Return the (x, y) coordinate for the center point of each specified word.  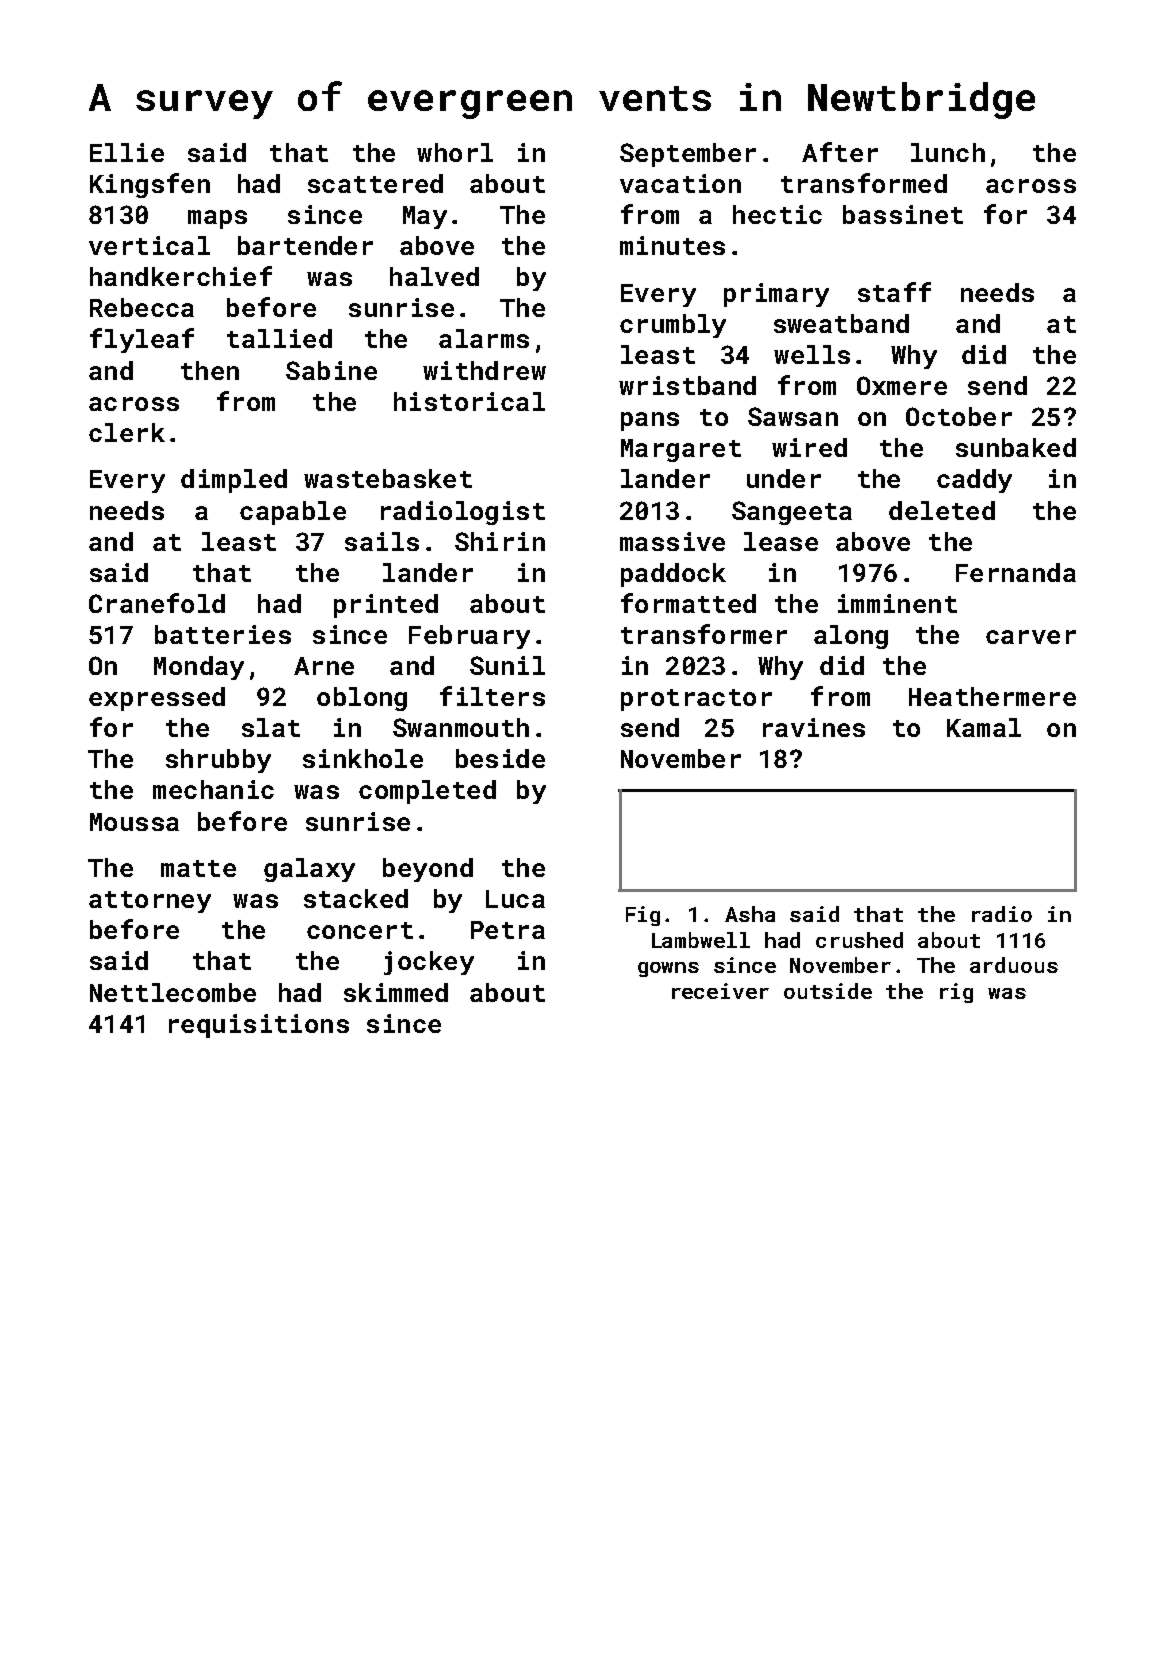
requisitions (259, 1026)
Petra (508, 930)
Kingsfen (150, 185)
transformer (704, 634)
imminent (897, 603)
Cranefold (157, 603)
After (840, 152)
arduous (1014, 965)
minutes (672, 245)
